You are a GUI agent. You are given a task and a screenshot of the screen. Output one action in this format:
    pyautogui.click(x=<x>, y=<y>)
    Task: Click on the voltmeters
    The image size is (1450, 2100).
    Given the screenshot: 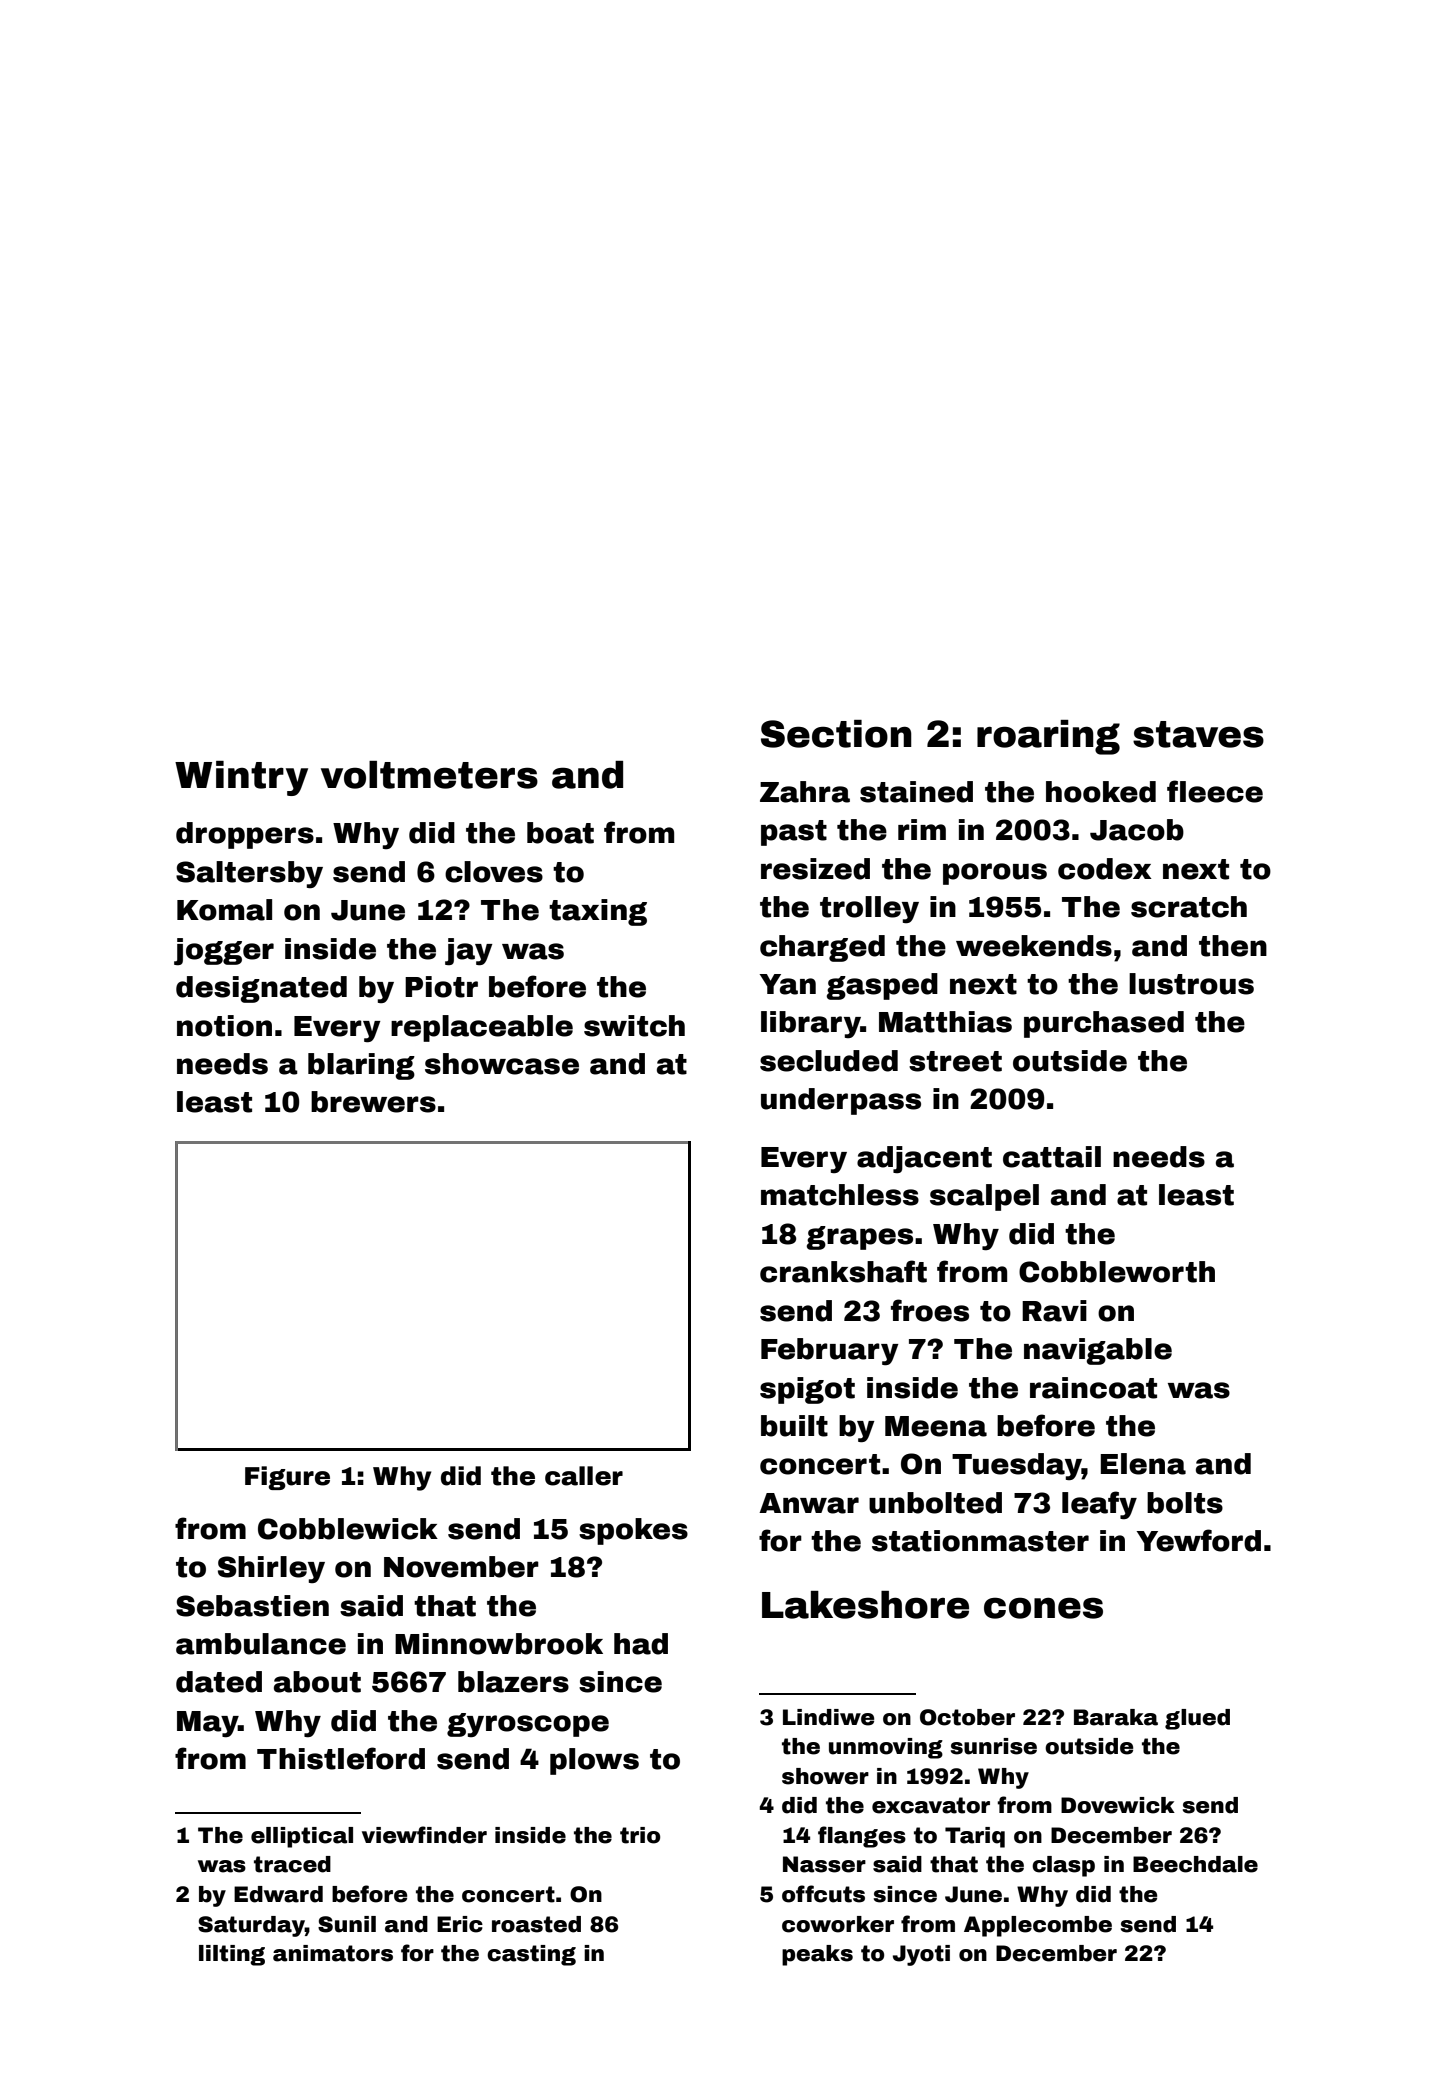 What is the action you would take?
    pyautogui.click(x=429, y=775)
